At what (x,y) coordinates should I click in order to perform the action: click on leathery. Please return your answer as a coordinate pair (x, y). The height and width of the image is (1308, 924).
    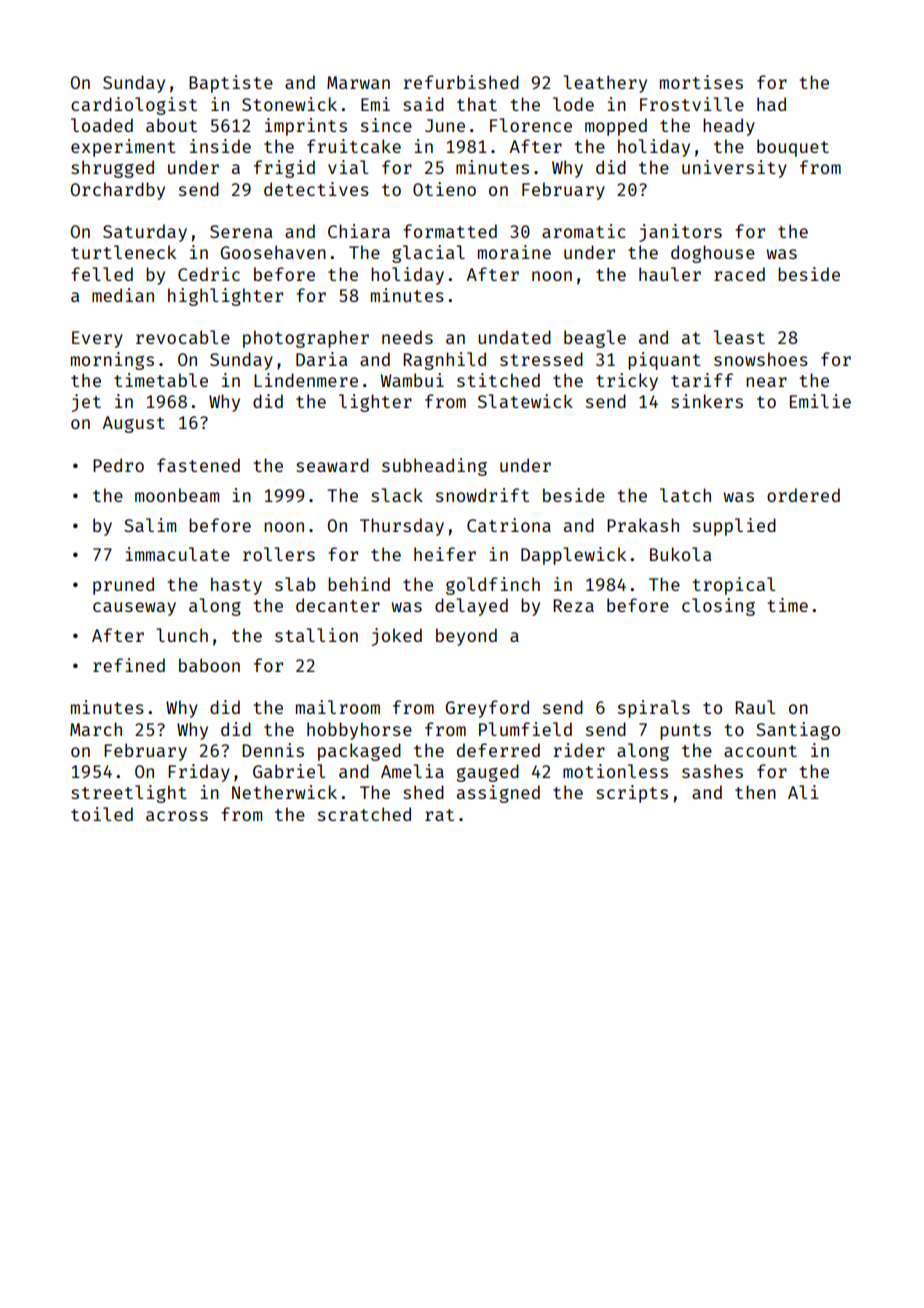
    Looking at the image, I should click on (605, 84).
